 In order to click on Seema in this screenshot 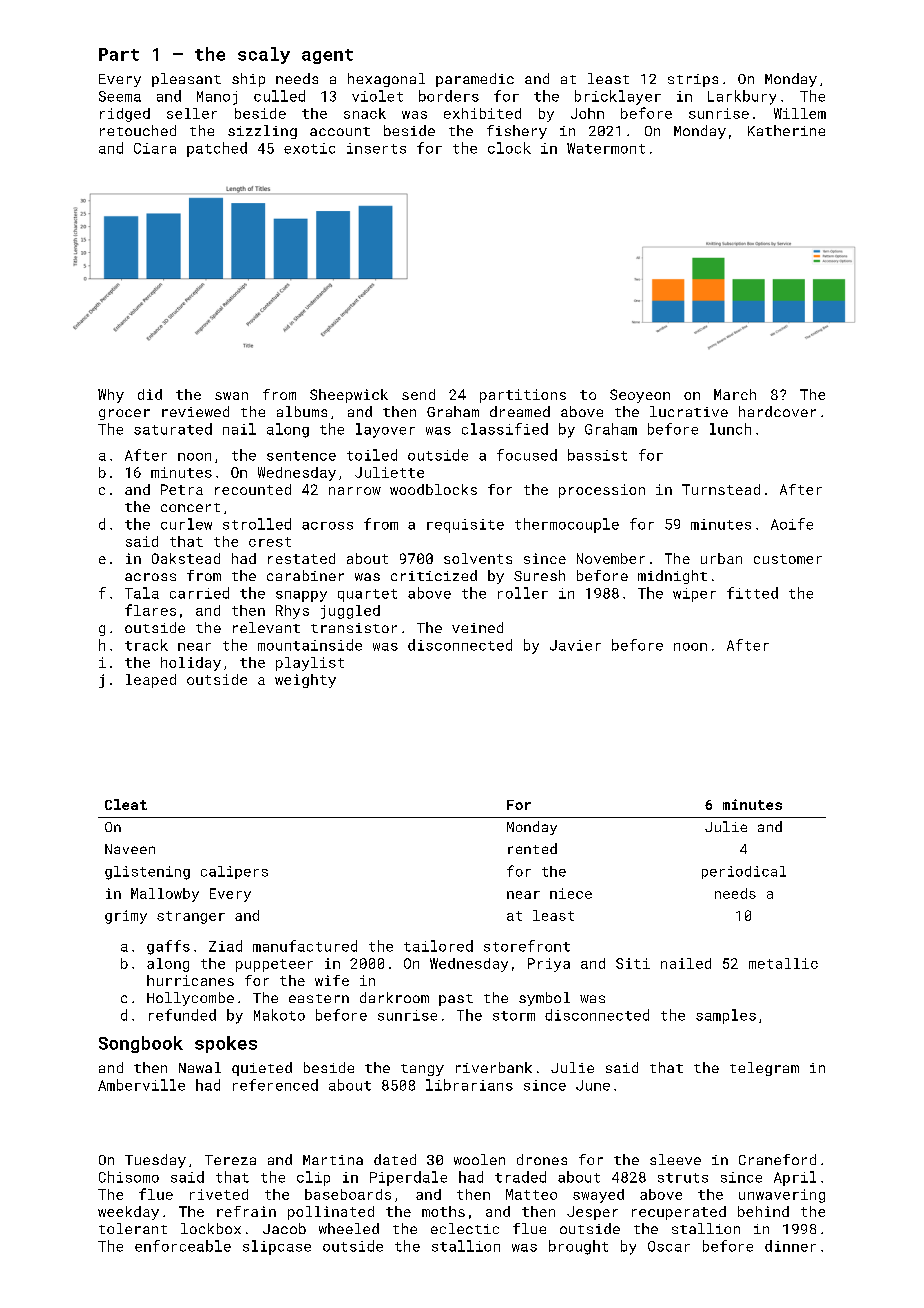, I will do `click(120, 96)`.
